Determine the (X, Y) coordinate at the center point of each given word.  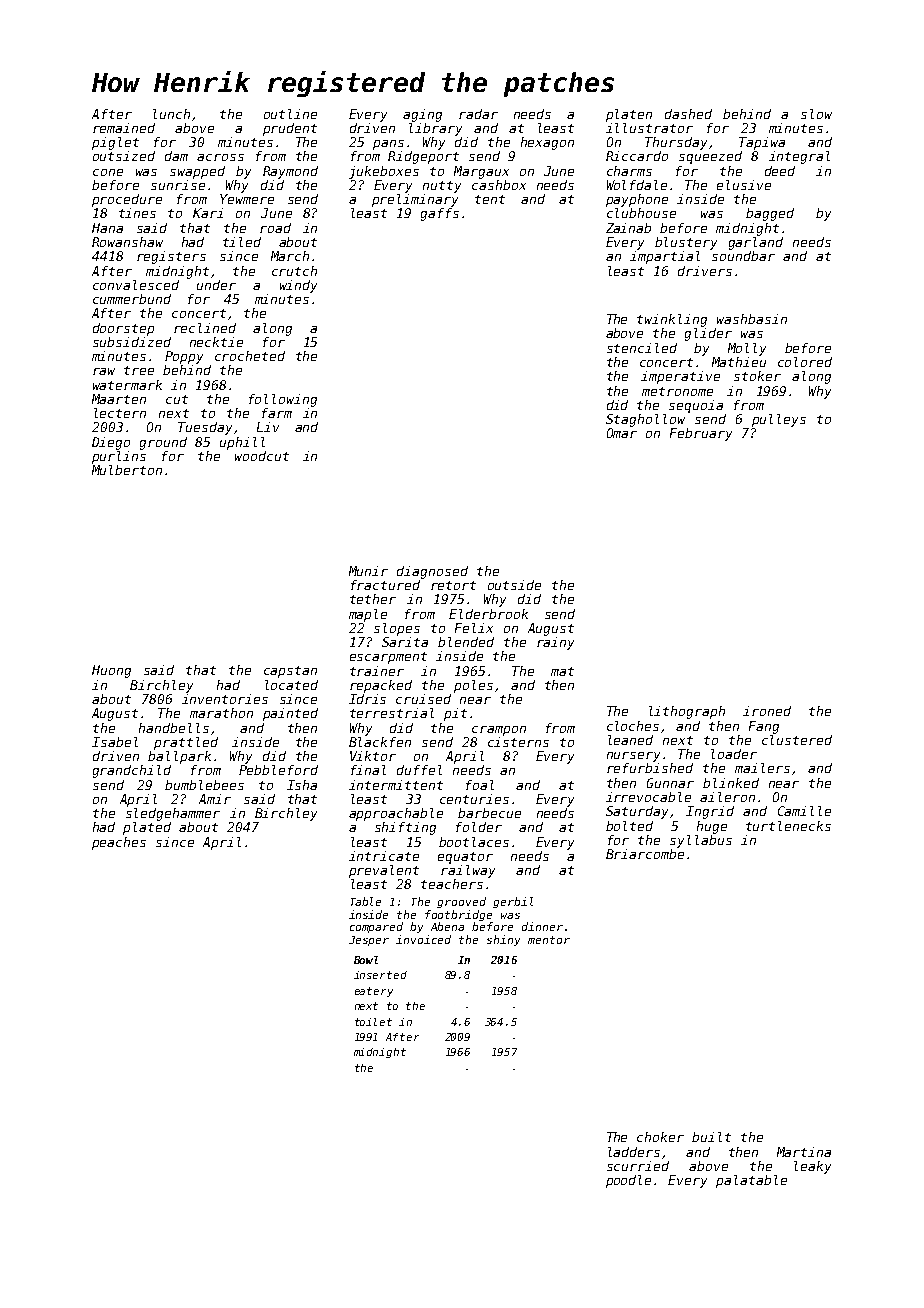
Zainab (628, 228)
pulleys (779, 420)
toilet (373, 1022)
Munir (368, 571)
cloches (633, 726)
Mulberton (127, 470)
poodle (628, 1181)
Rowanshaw (127, 242)
